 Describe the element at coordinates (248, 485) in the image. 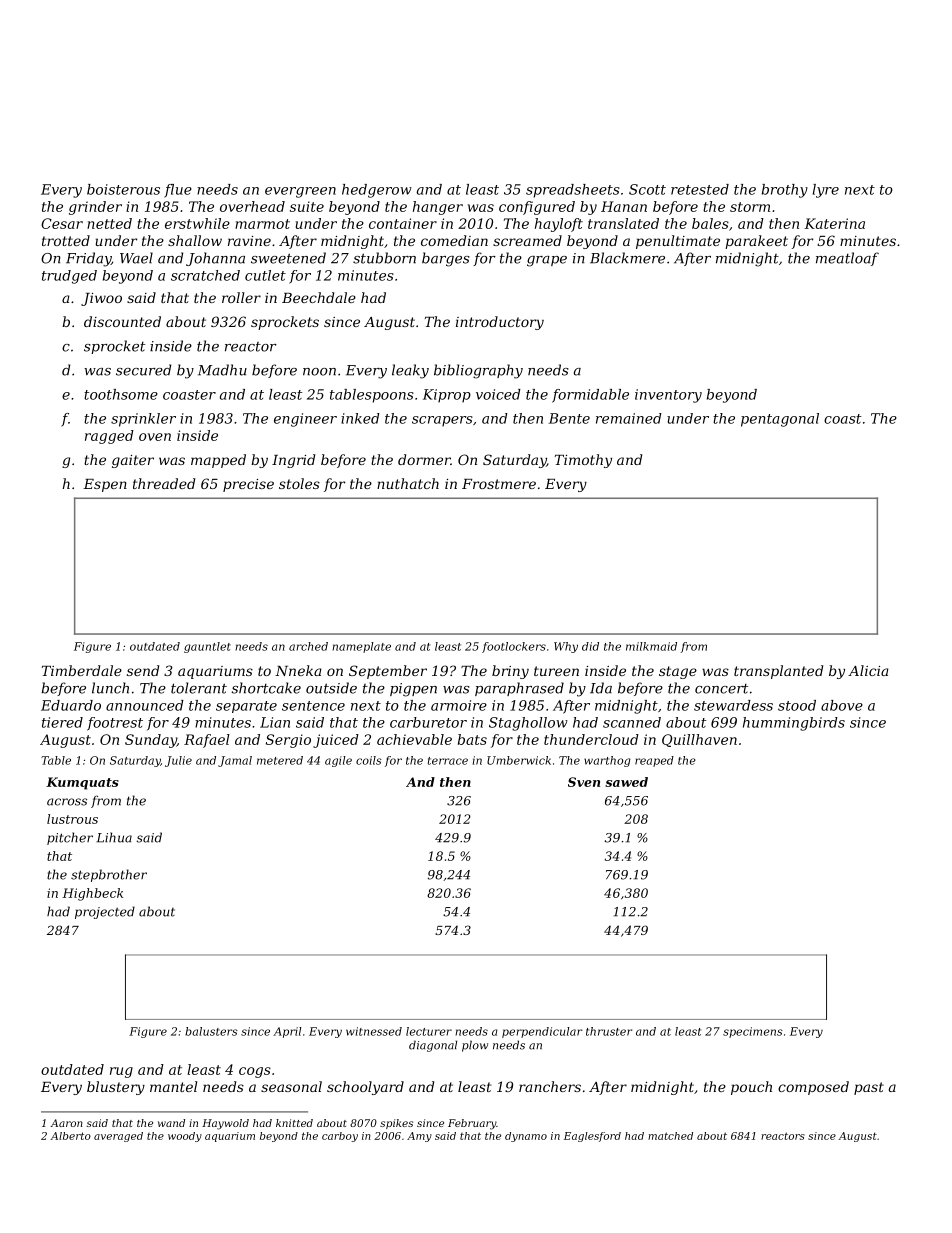

I see `precise` at that location.
